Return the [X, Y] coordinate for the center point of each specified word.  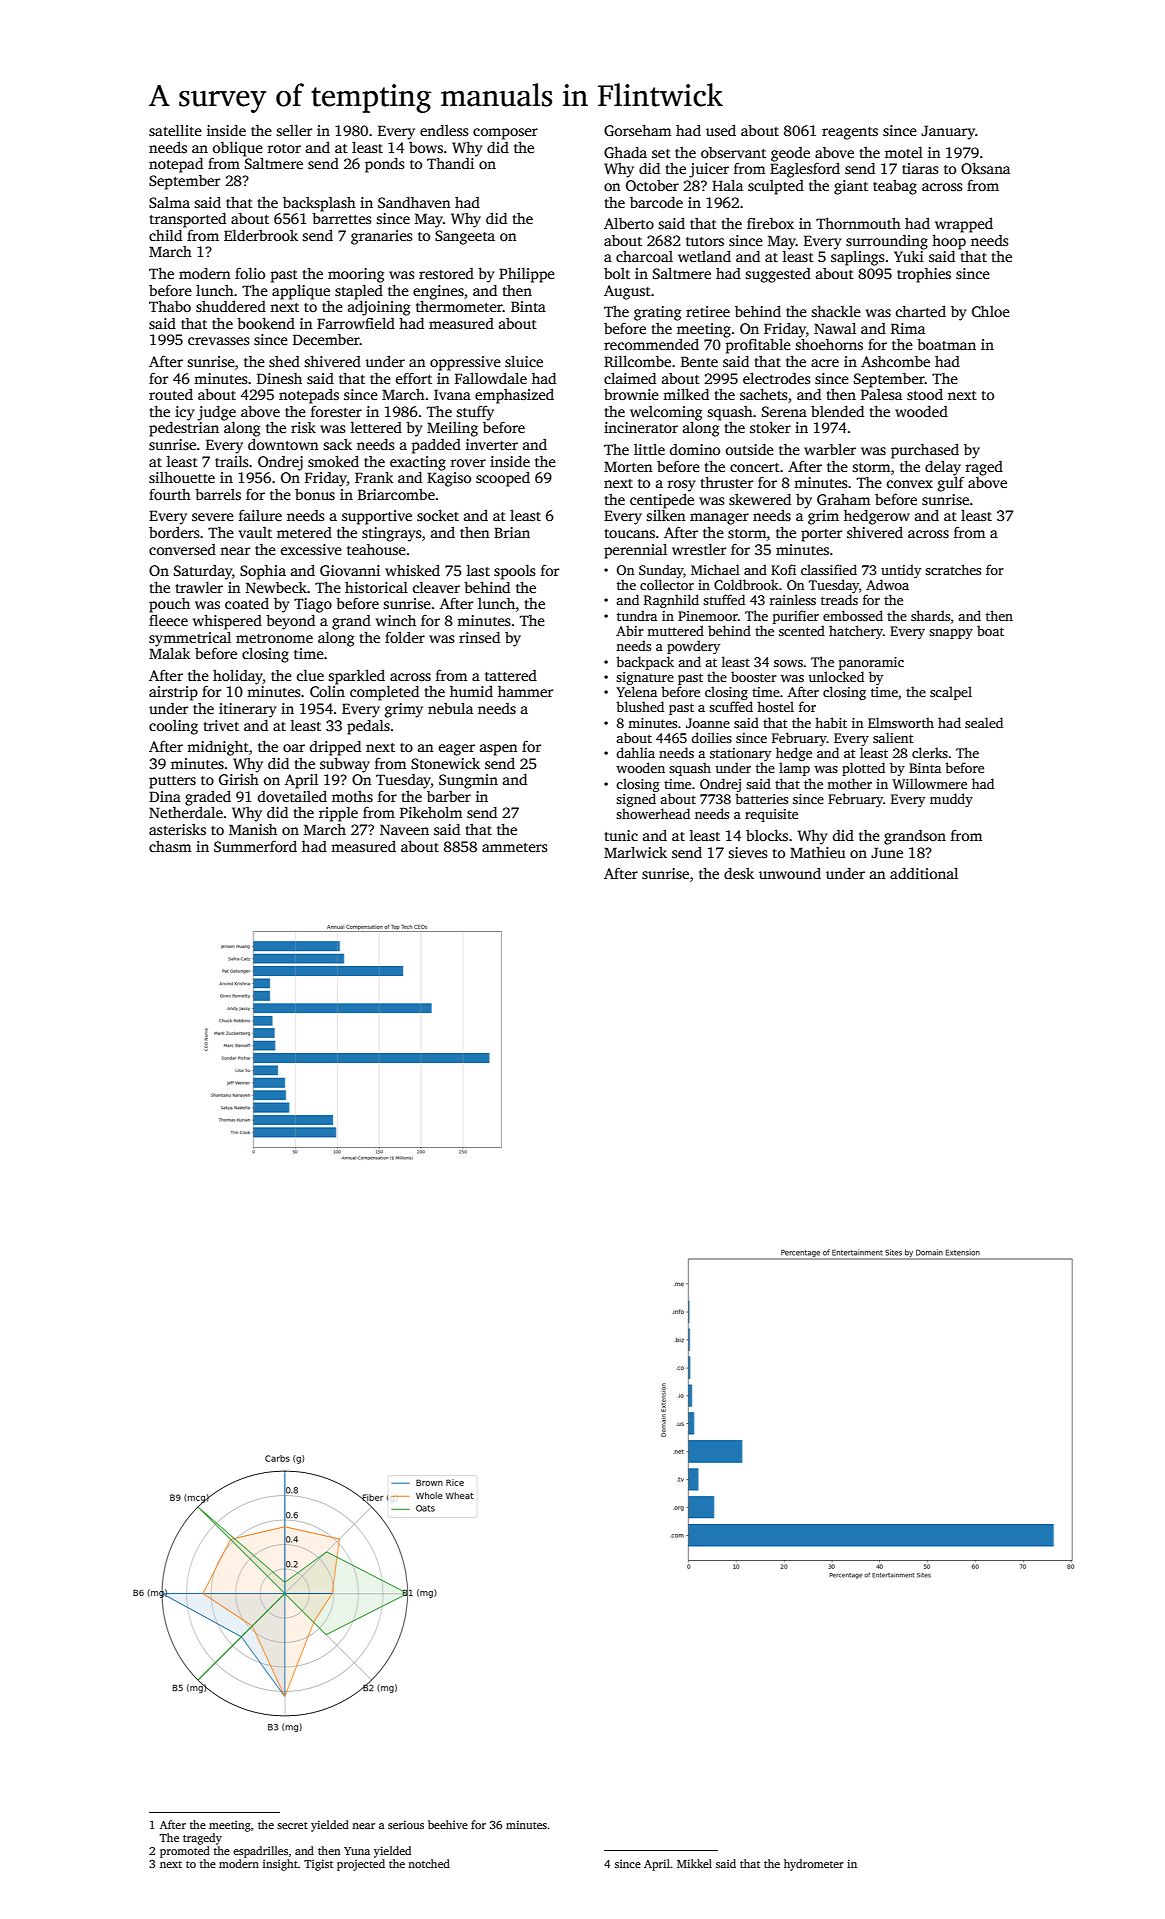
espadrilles [260, 1852]
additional [924, 873]
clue [310, 675]
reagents [850, 133]
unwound [790, 873]
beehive [448, 1824]
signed [636, 800]
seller [294, 130]
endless [444, 130]
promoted [185, 1852]
